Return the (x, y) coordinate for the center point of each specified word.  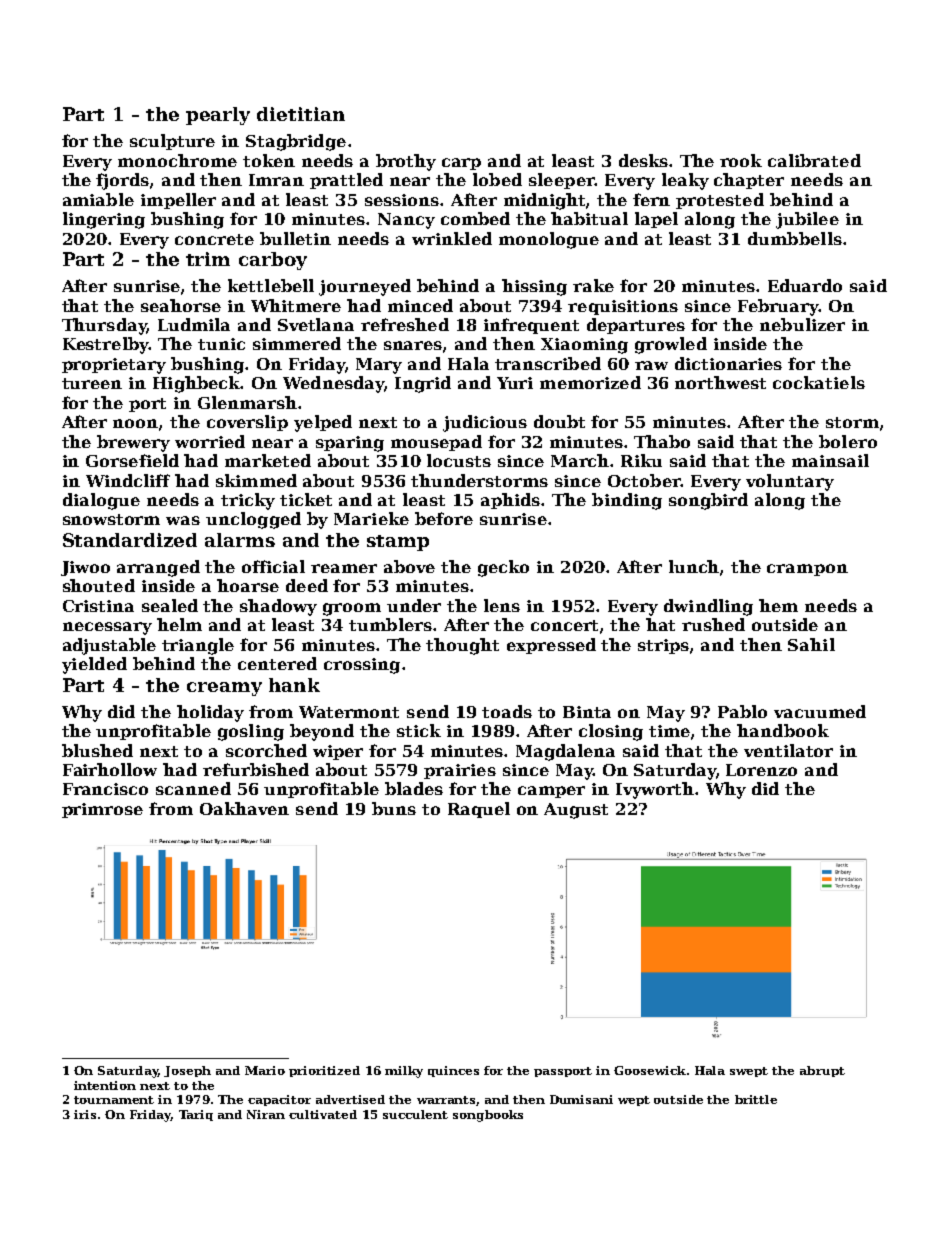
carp (461, 164)
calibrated (814, 160)
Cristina (98, 606)
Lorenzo (761, 770)
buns (394, 808)
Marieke (371, 518)
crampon (807, 570)
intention (105, 1085)
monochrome (177, 160)
